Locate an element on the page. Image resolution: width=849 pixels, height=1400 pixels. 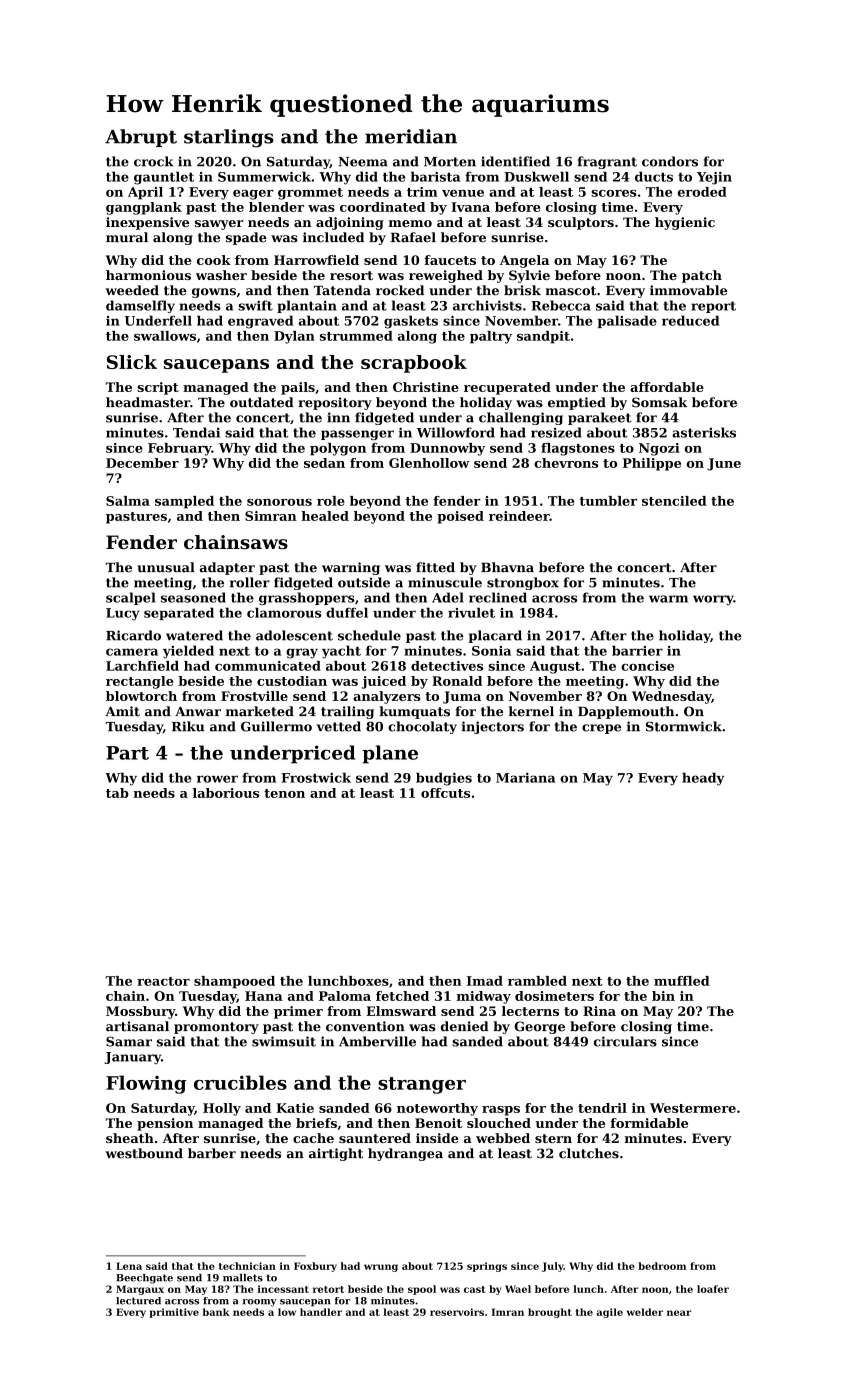
strummed is located at coordinates (356, 336).
